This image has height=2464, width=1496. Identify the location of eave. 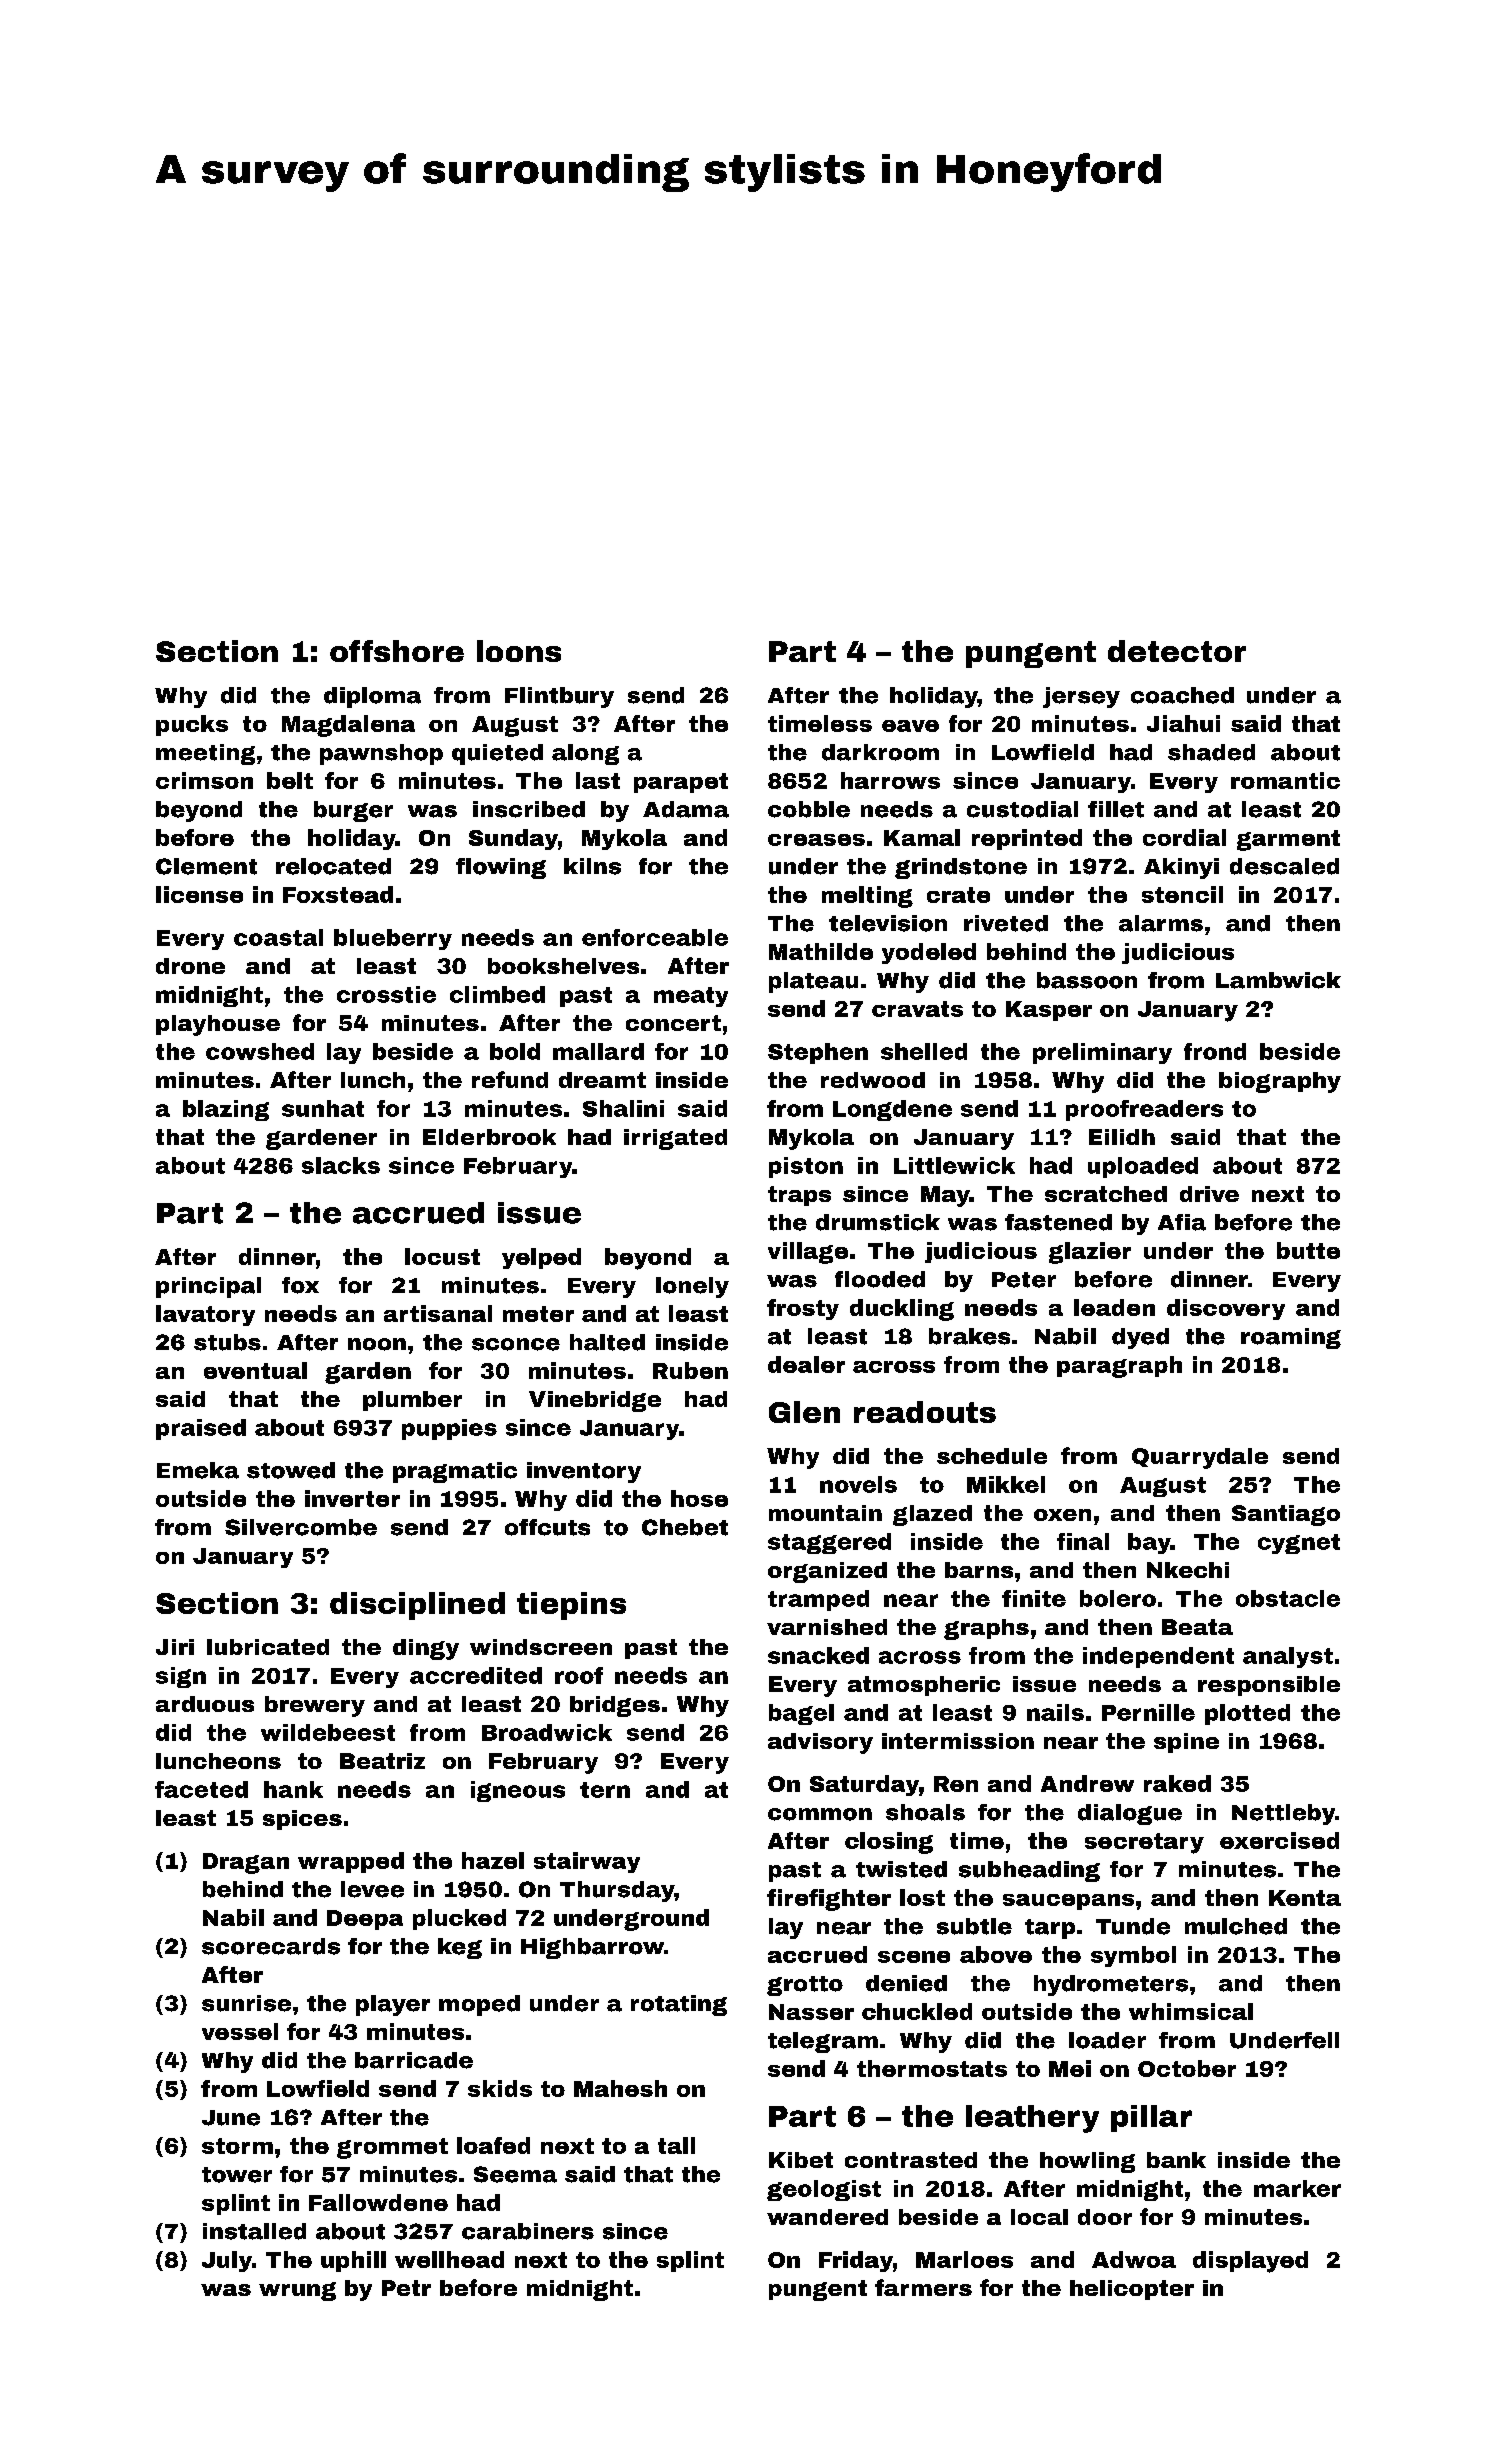
(910, 726).
